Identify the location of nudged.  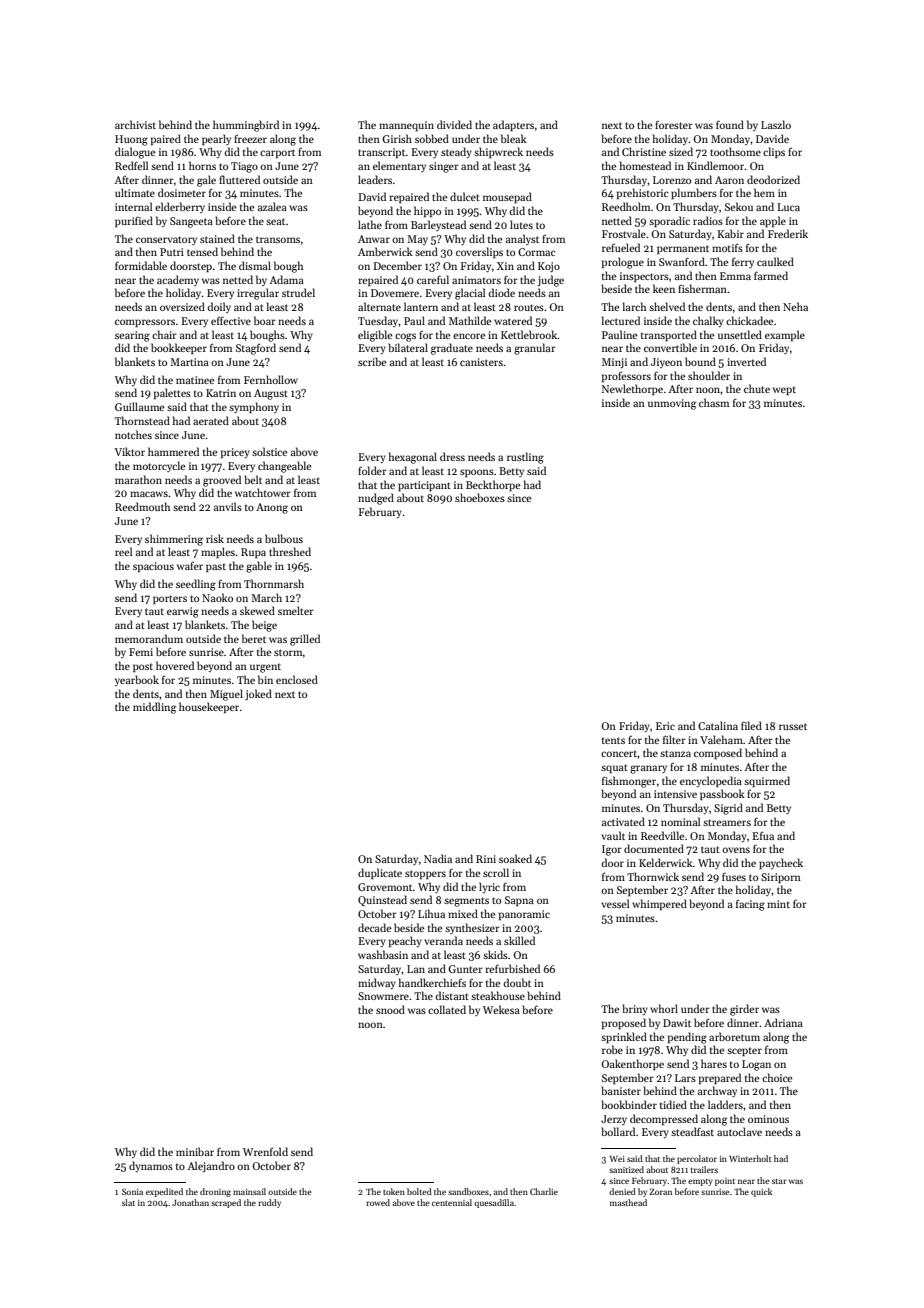
(376, 499).
